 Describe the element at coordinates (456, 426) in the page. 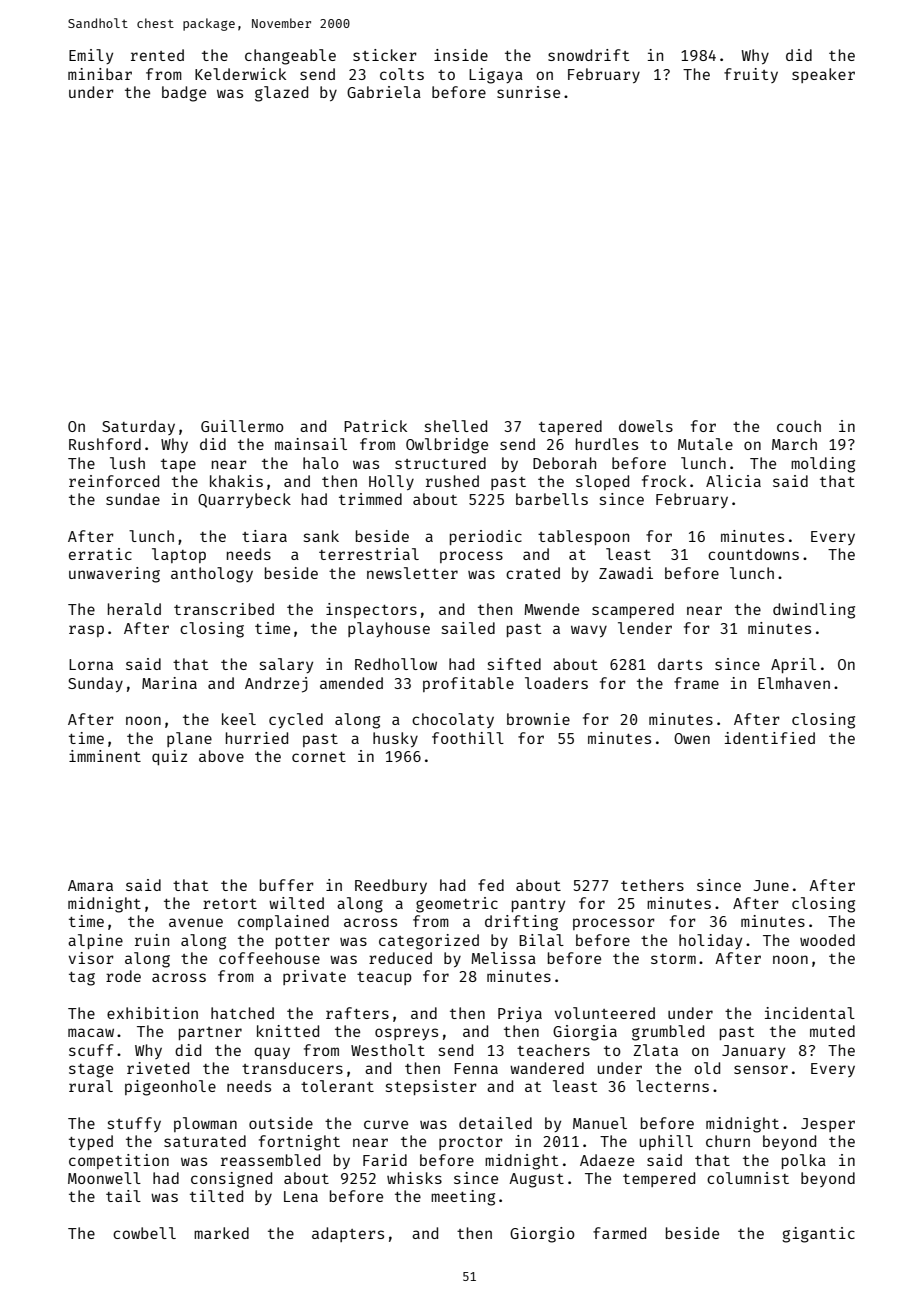

I see `shelled` at that location.
